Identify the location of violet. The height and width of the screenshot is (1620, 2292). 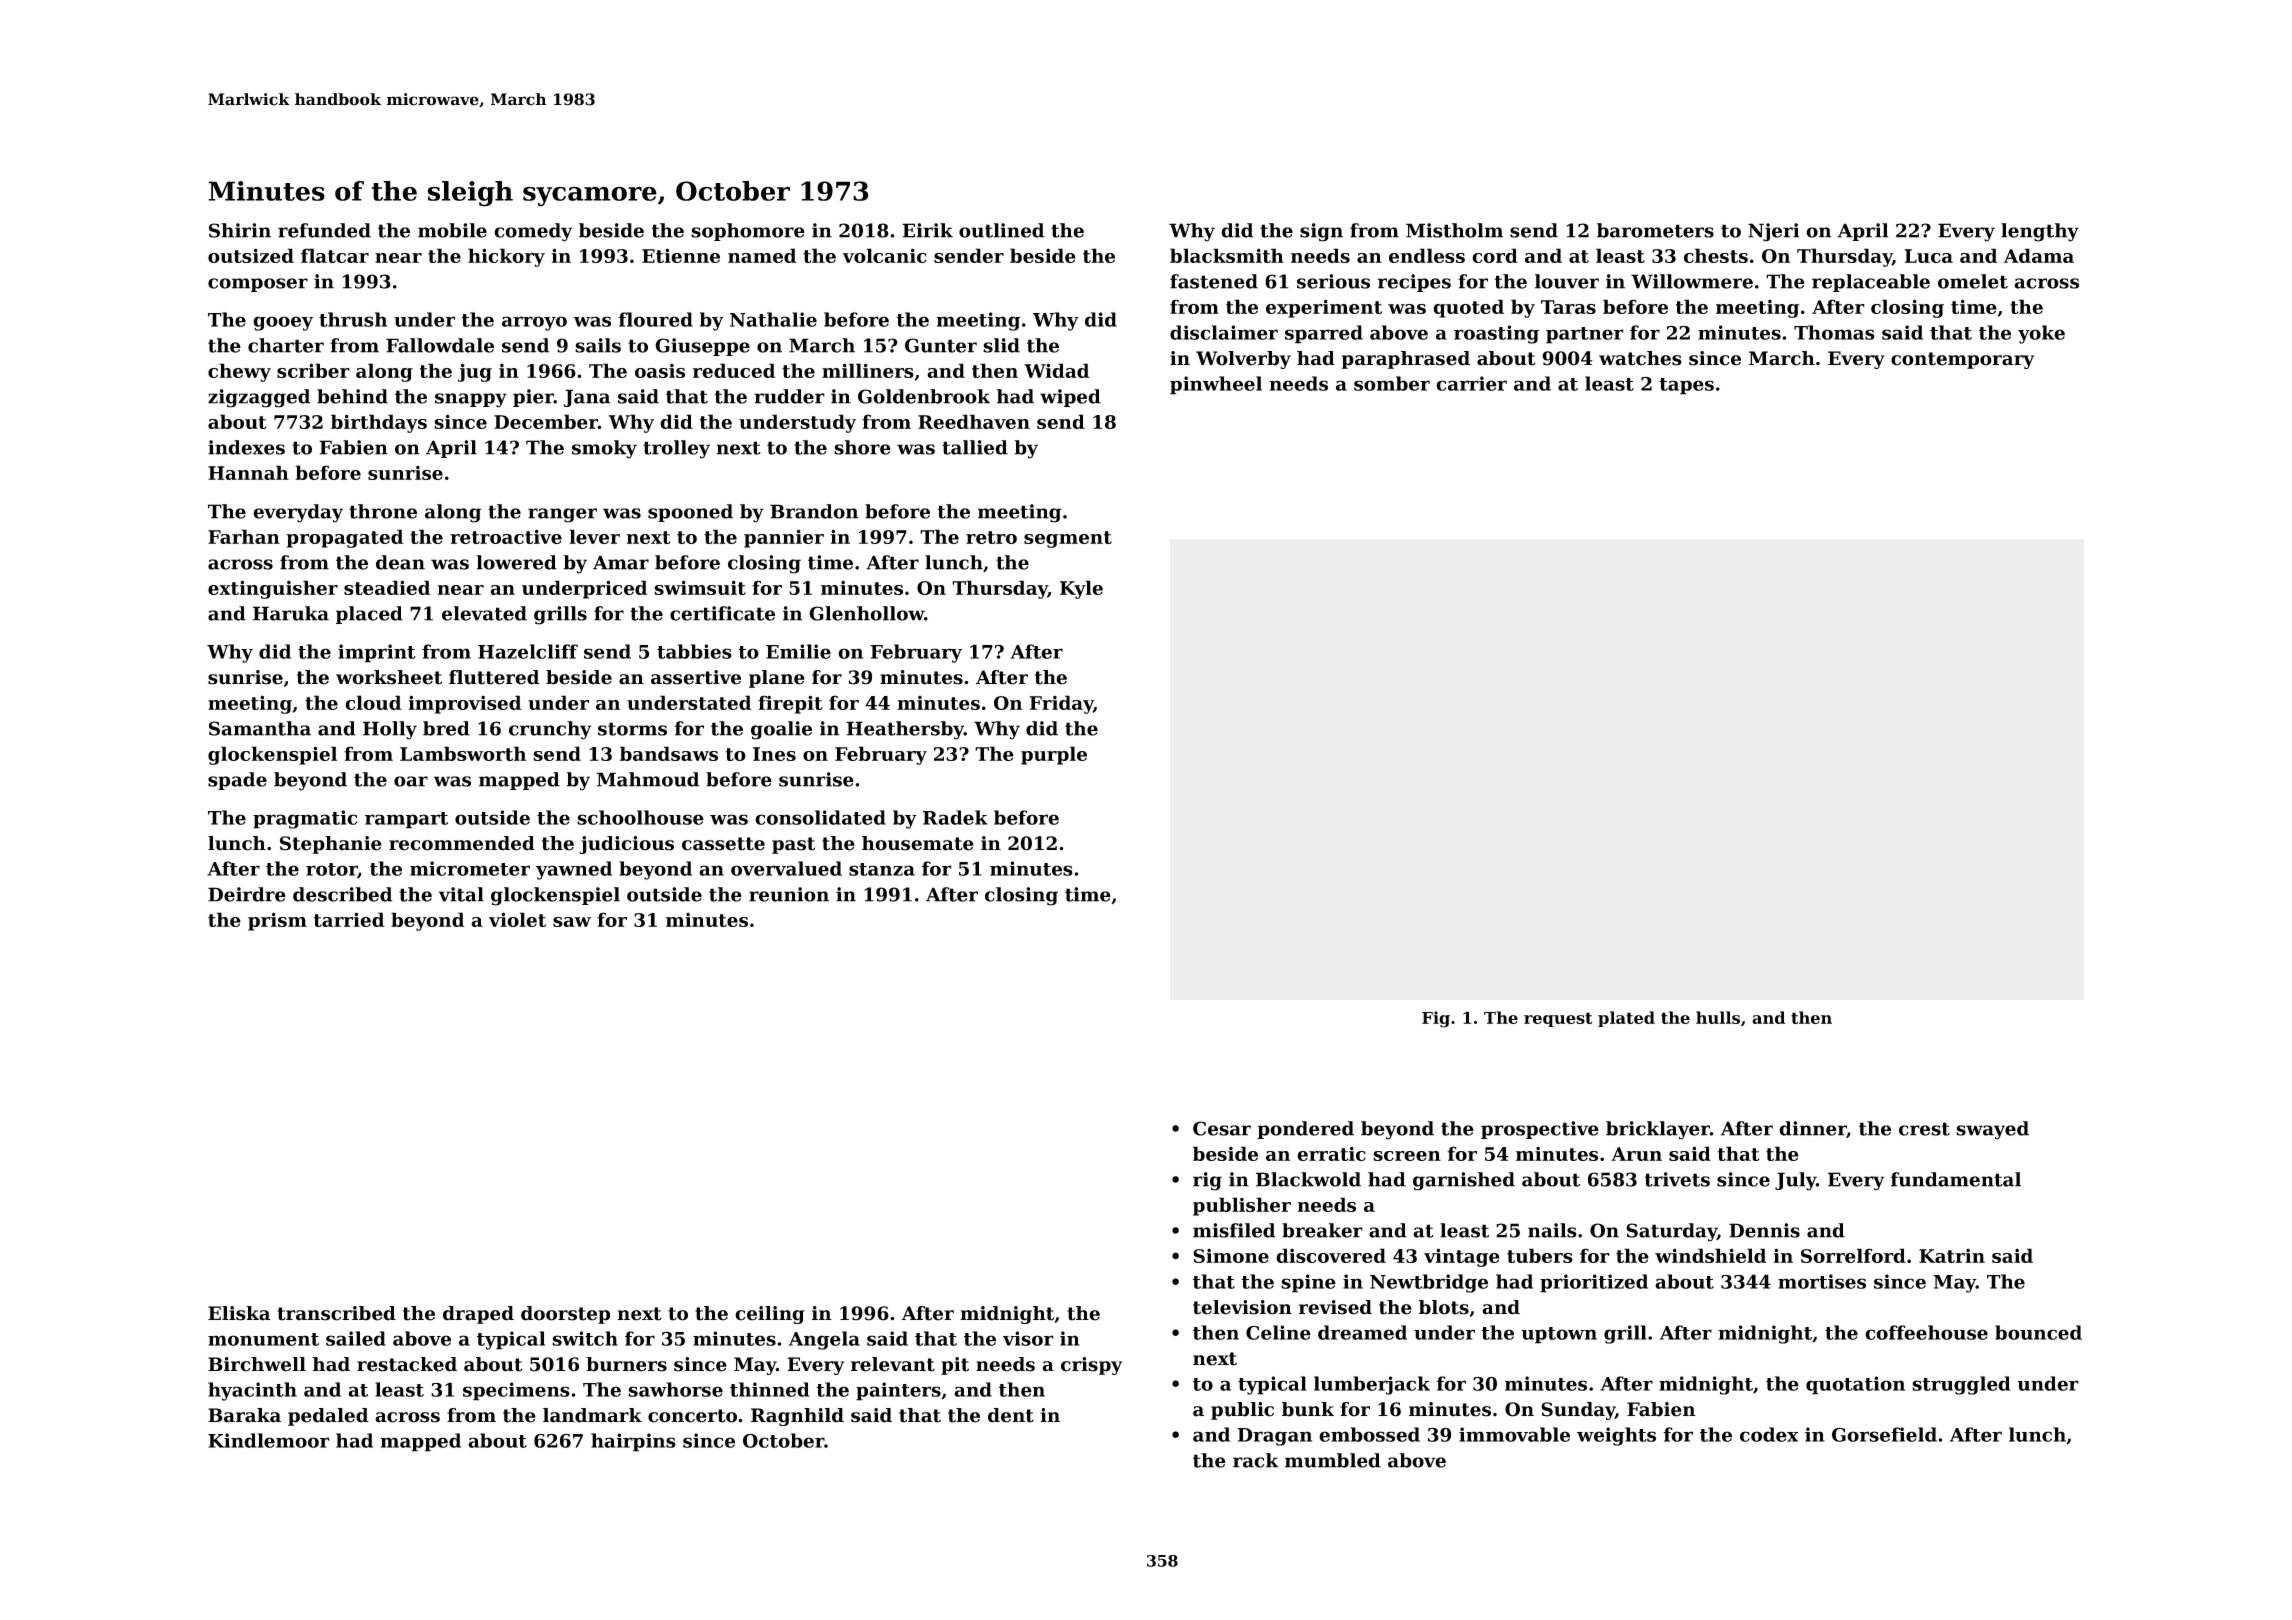
(517, 919).
